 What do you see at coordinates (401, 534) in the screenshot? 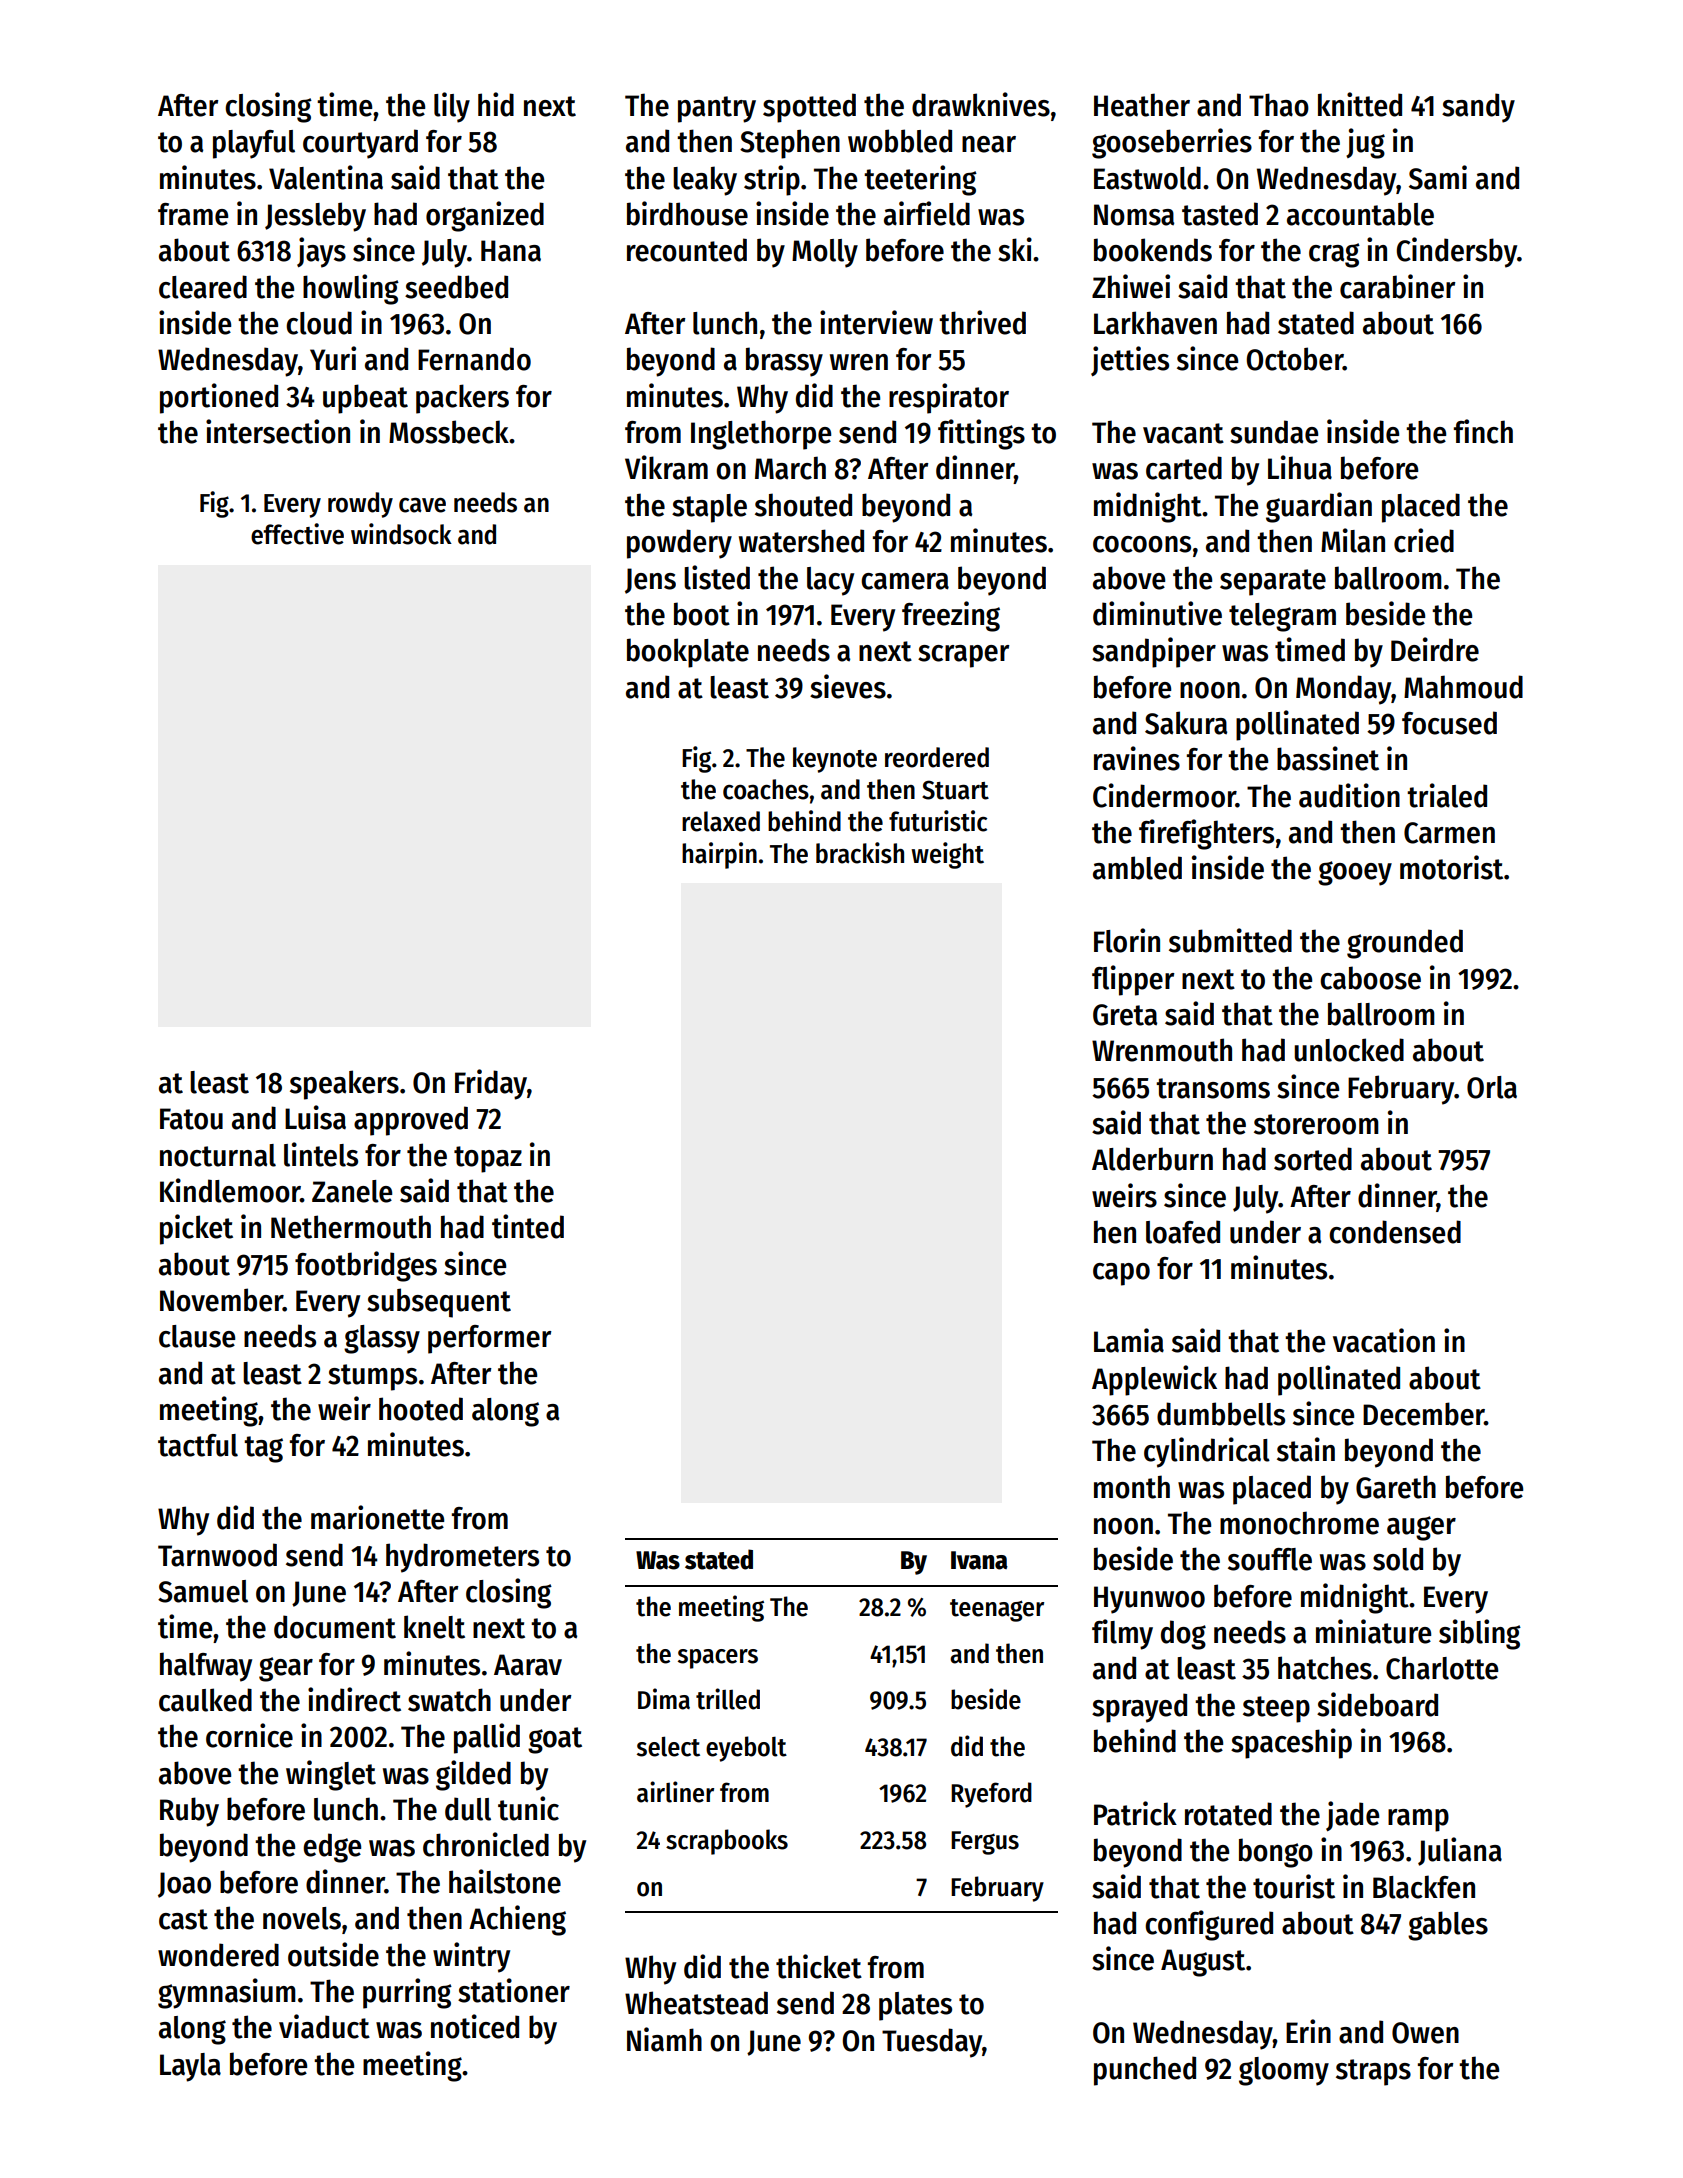
I see `windsock` at bounding box center [401, 534].
